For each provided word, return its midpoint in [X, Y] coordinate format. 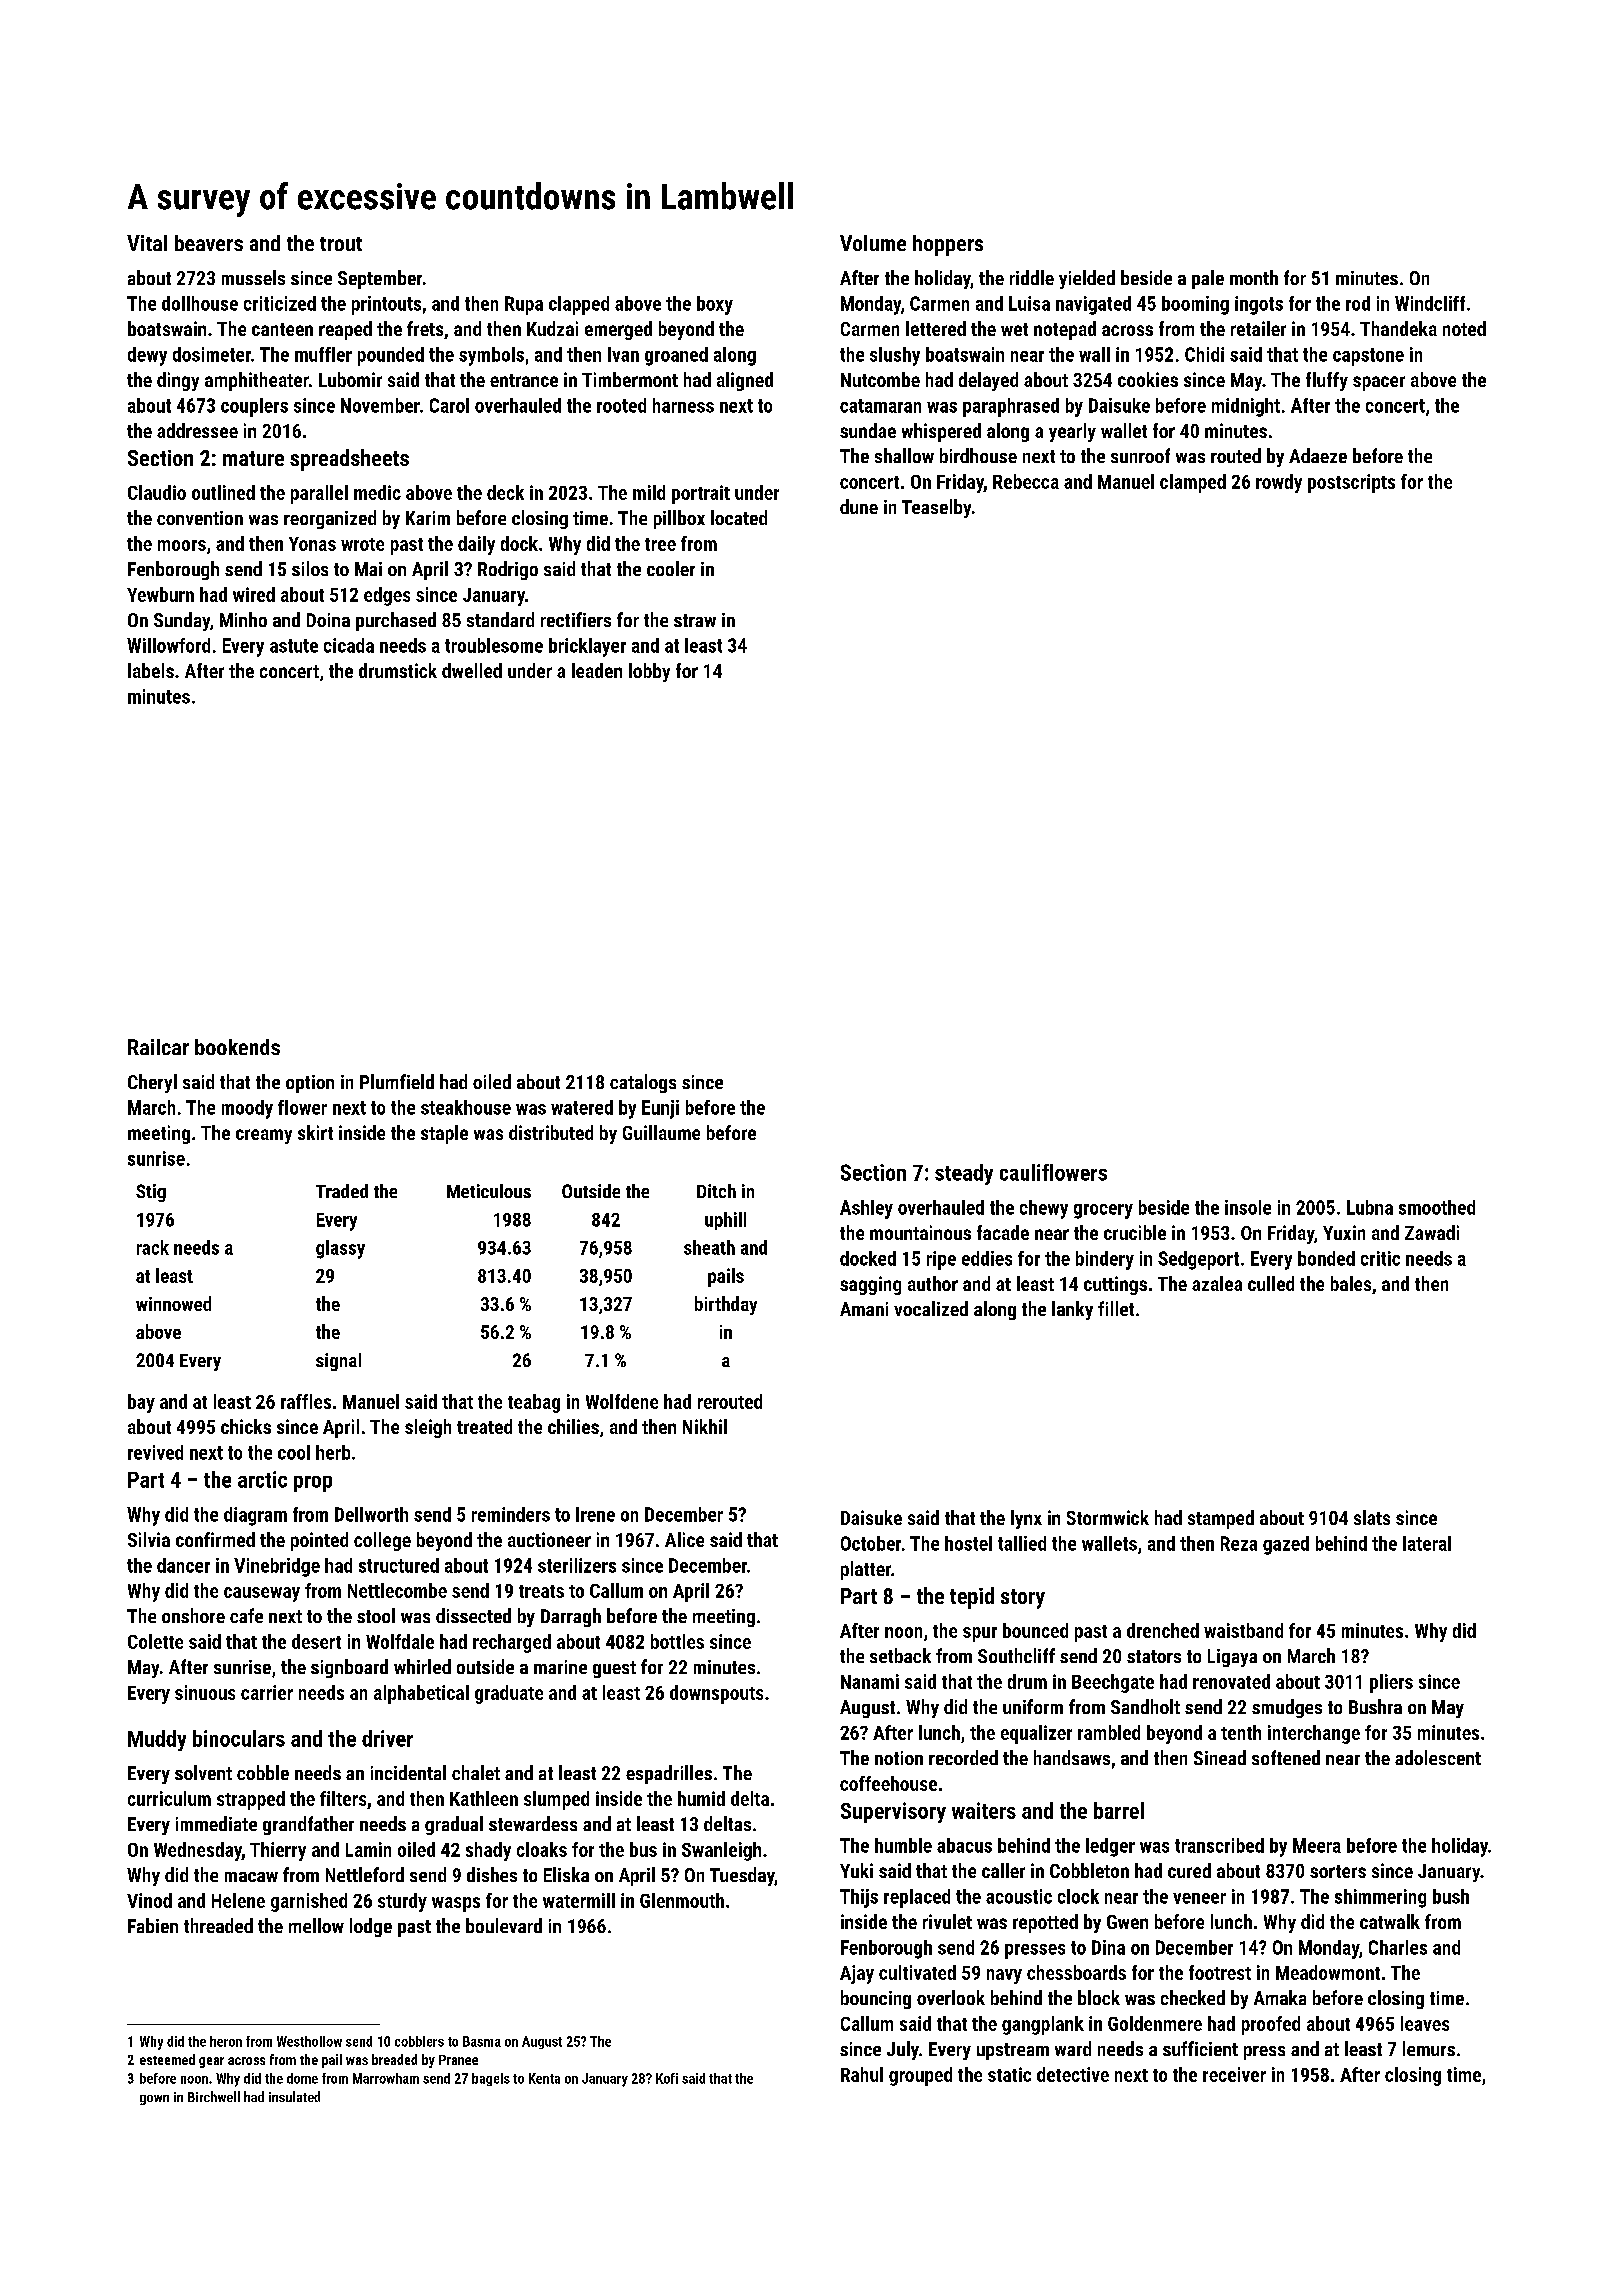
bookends [237, 1047]
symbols [491, 356]
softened [1286, 1757]
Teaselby [936, 508]
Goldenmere [1155, 2023]
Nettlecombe [397, 1590]
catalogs [643, 1083]
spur [980, 1634]
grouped [920, 2076]
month [1254, 277]
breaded [394, 2059]
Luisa [1029, 303]
